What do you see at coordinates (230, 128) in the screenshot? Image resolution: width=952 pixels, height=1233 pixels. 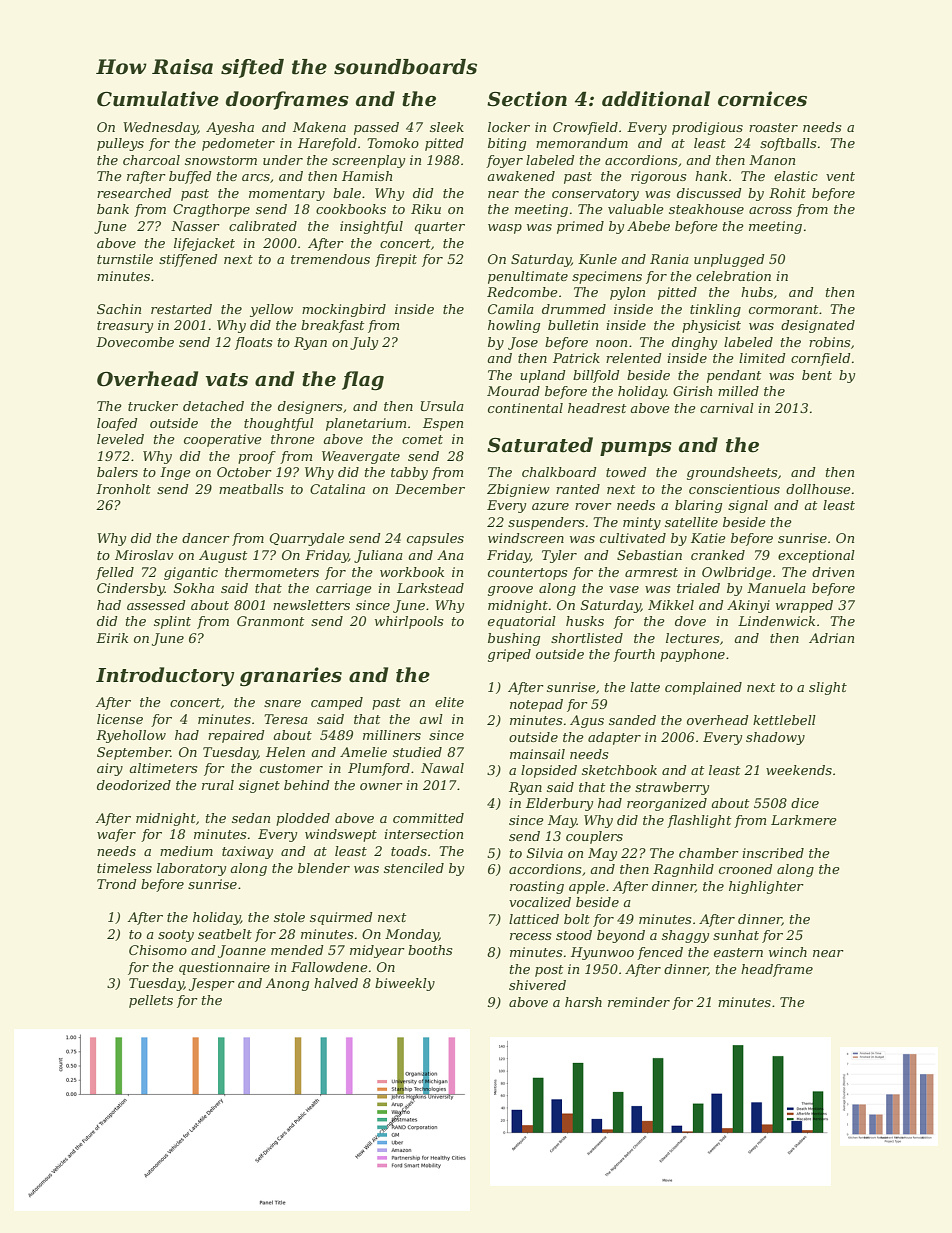 I see `Ayesha` at bounding box center [230, 128].
